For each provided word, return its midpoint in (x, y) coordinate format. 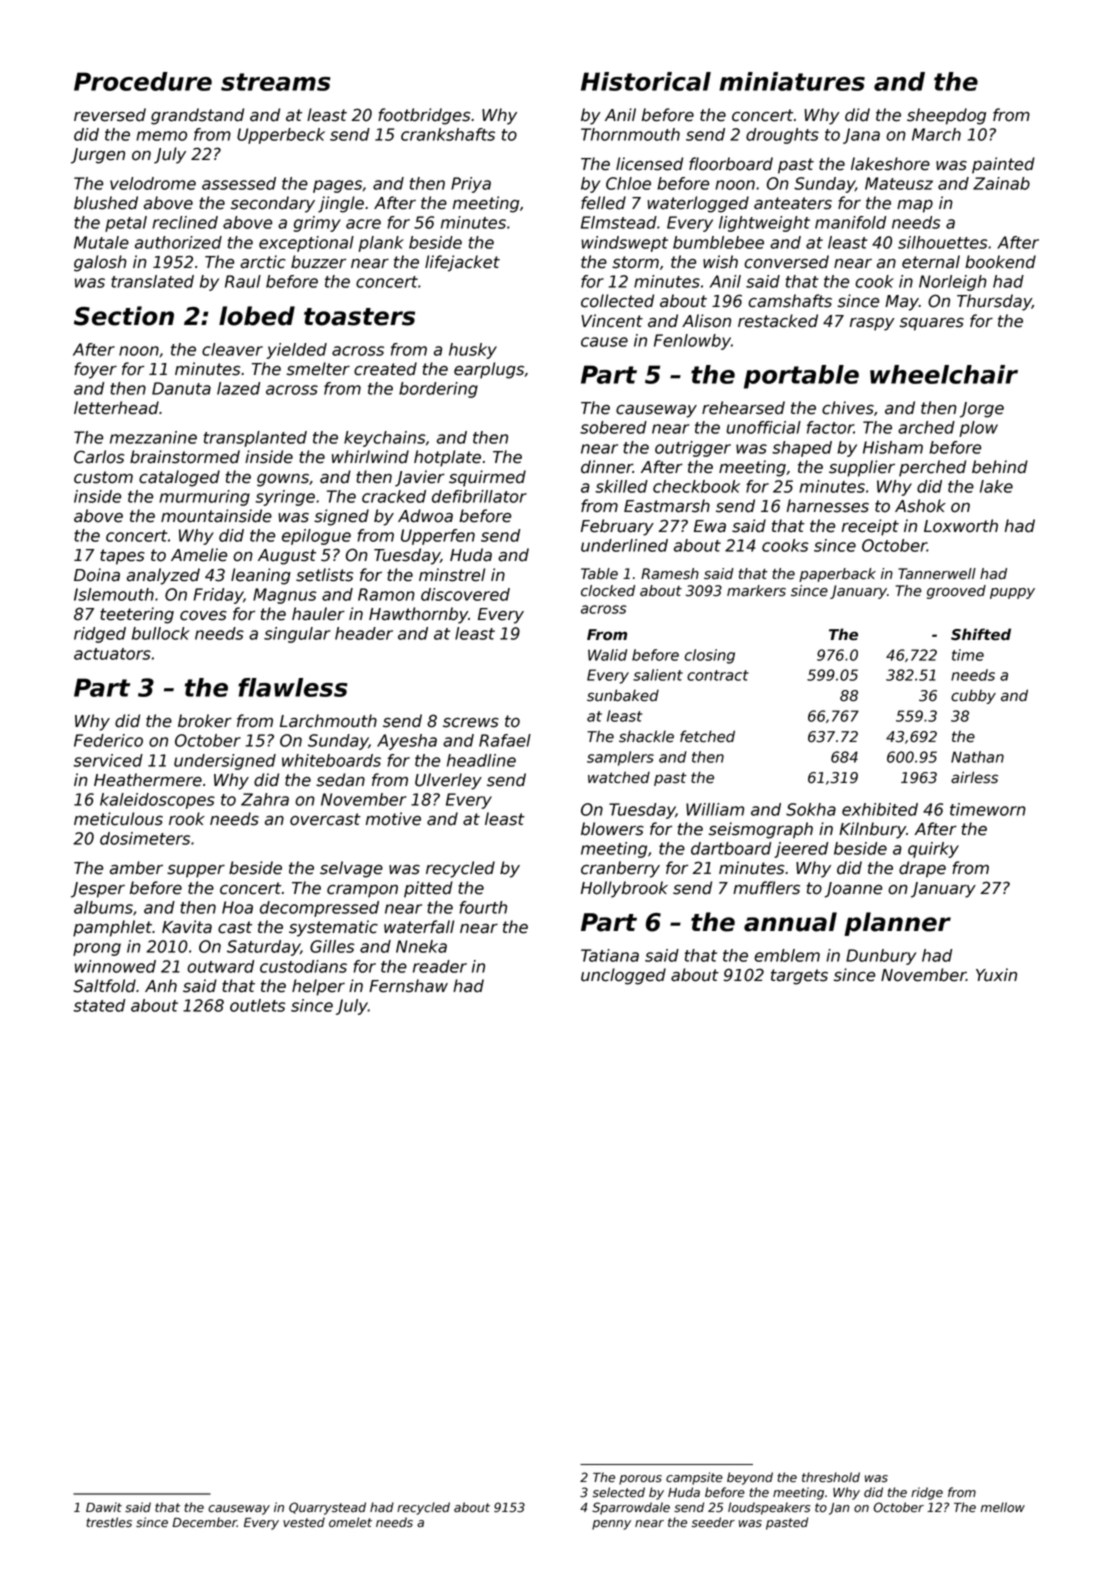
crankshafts (448, 134)
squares (932, 324)
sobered (613, 427)
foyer (95, 370)
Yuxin (996, 975)
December (204, 1522)
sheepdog (946, 116)
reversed (110, 115)
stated (99, 1005)
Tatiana (610, 955)
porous (640, 1480)
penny (611, 1525)
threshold (831, 1477)
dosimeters (145, 838)
